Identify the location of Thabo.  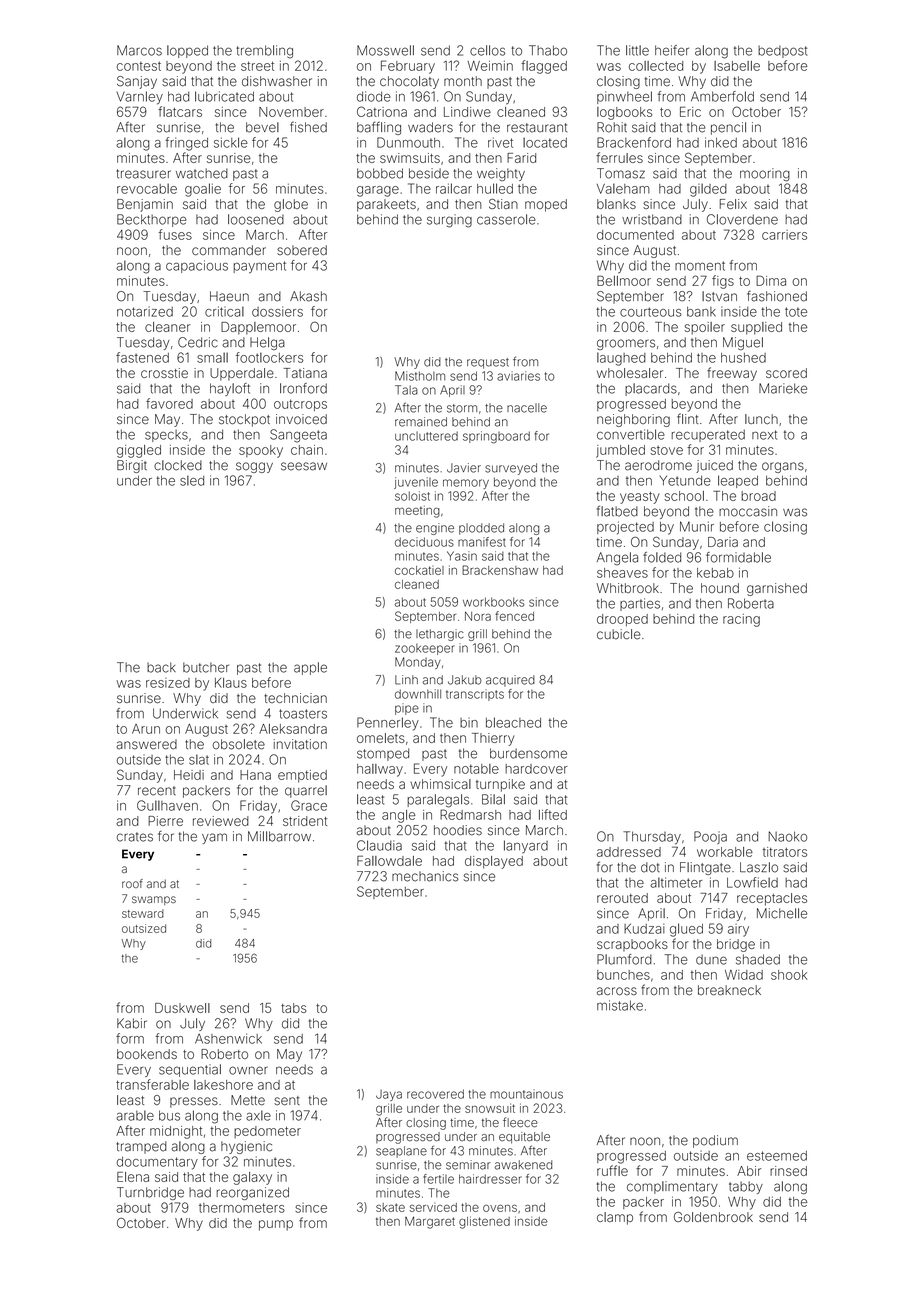
(548, 50).
